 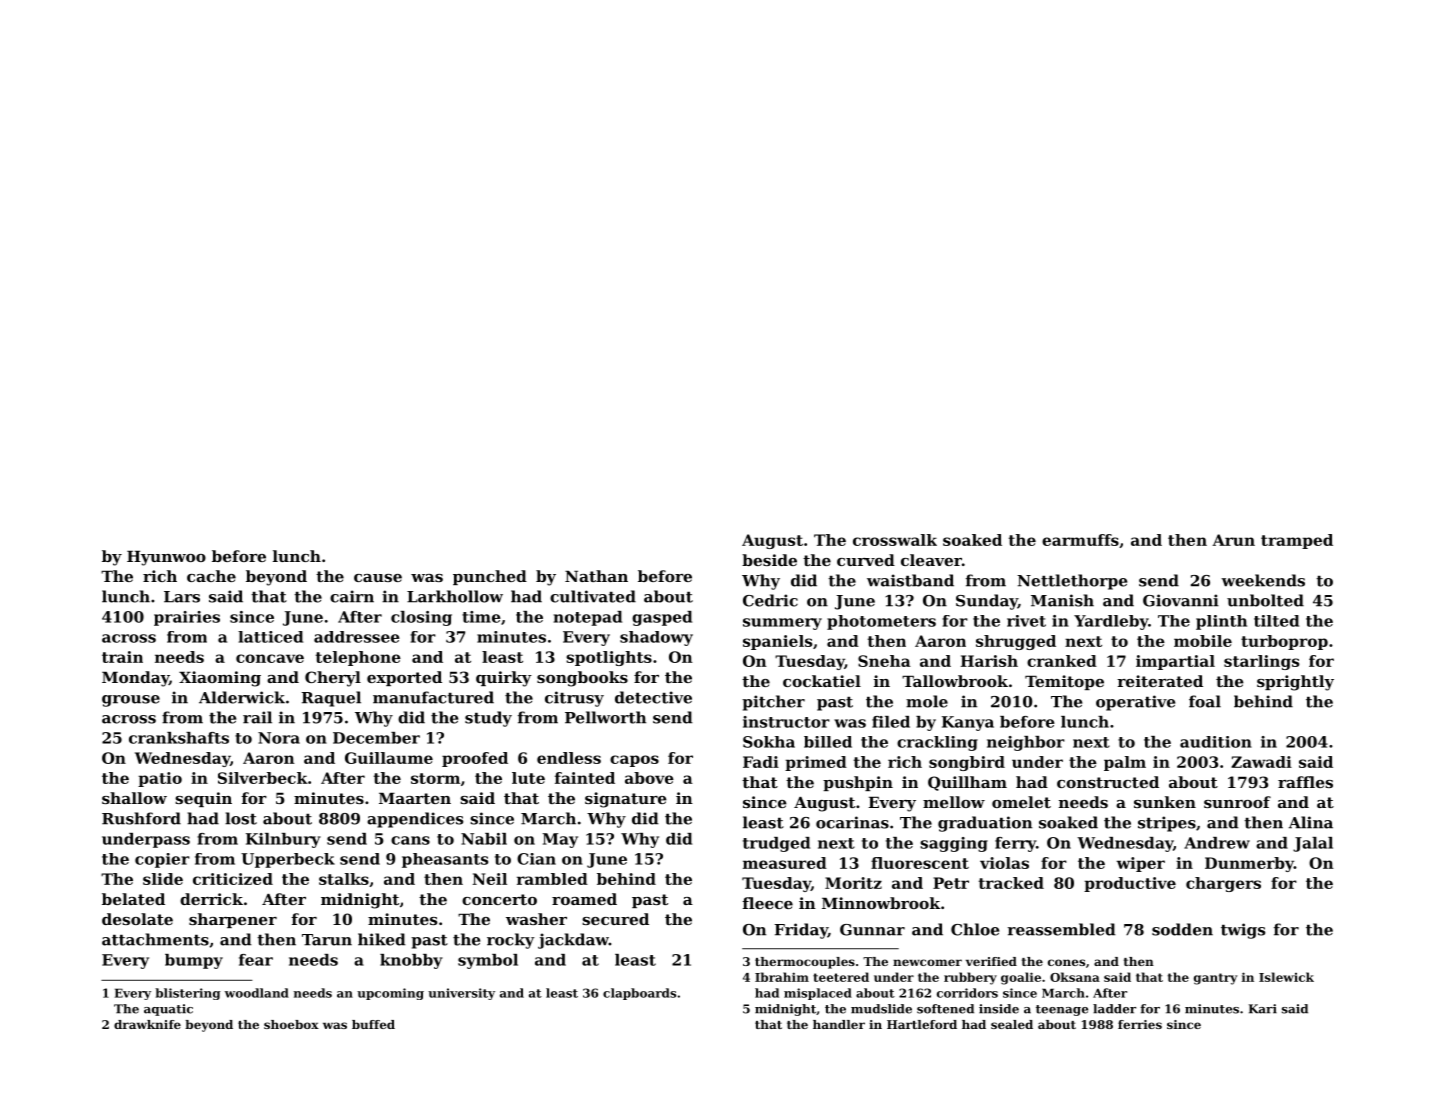 I want to click on sprightly, so click(x=1295, y=683).
